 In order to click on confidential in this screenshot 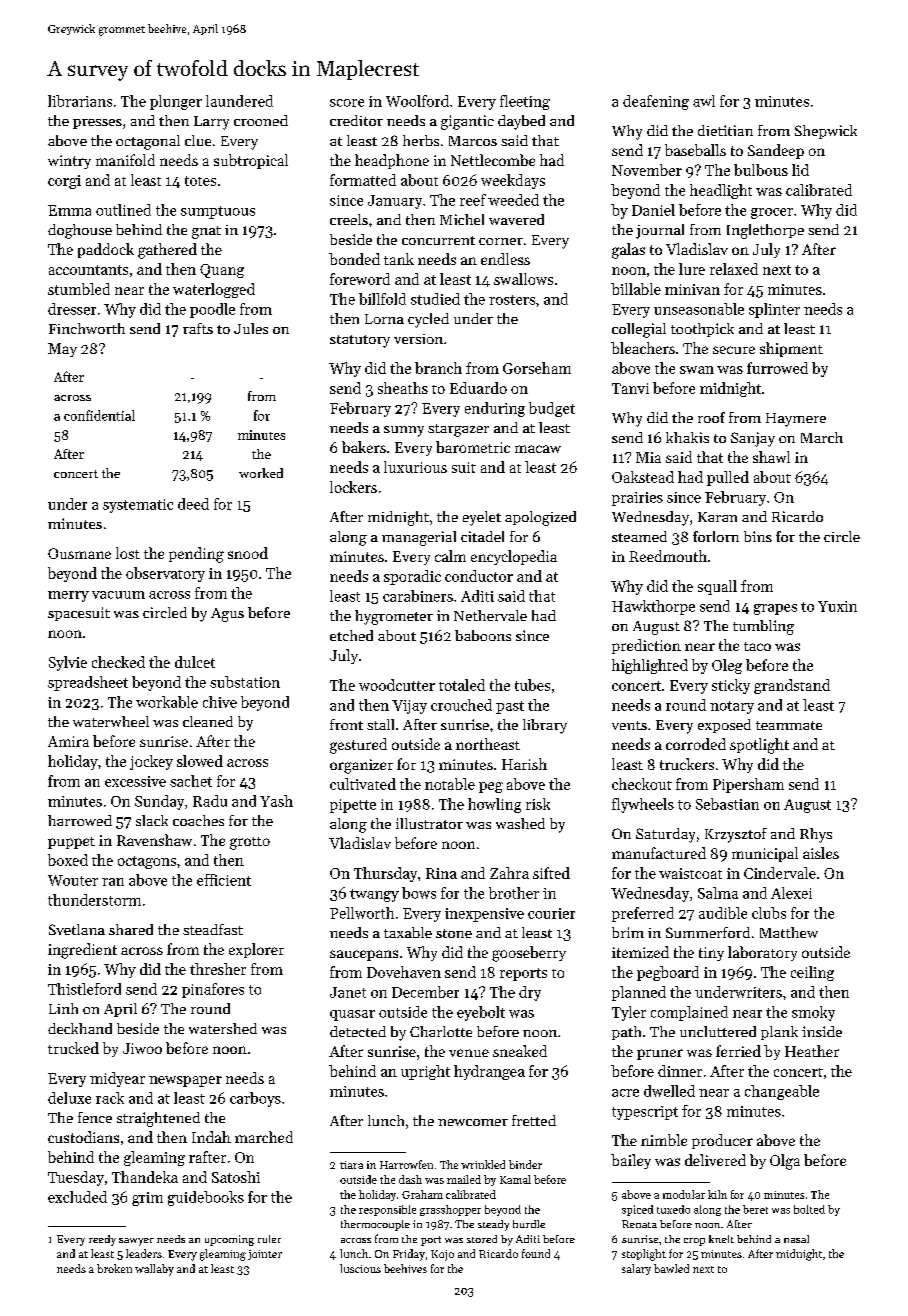, I will do `click(99, 415)`.
